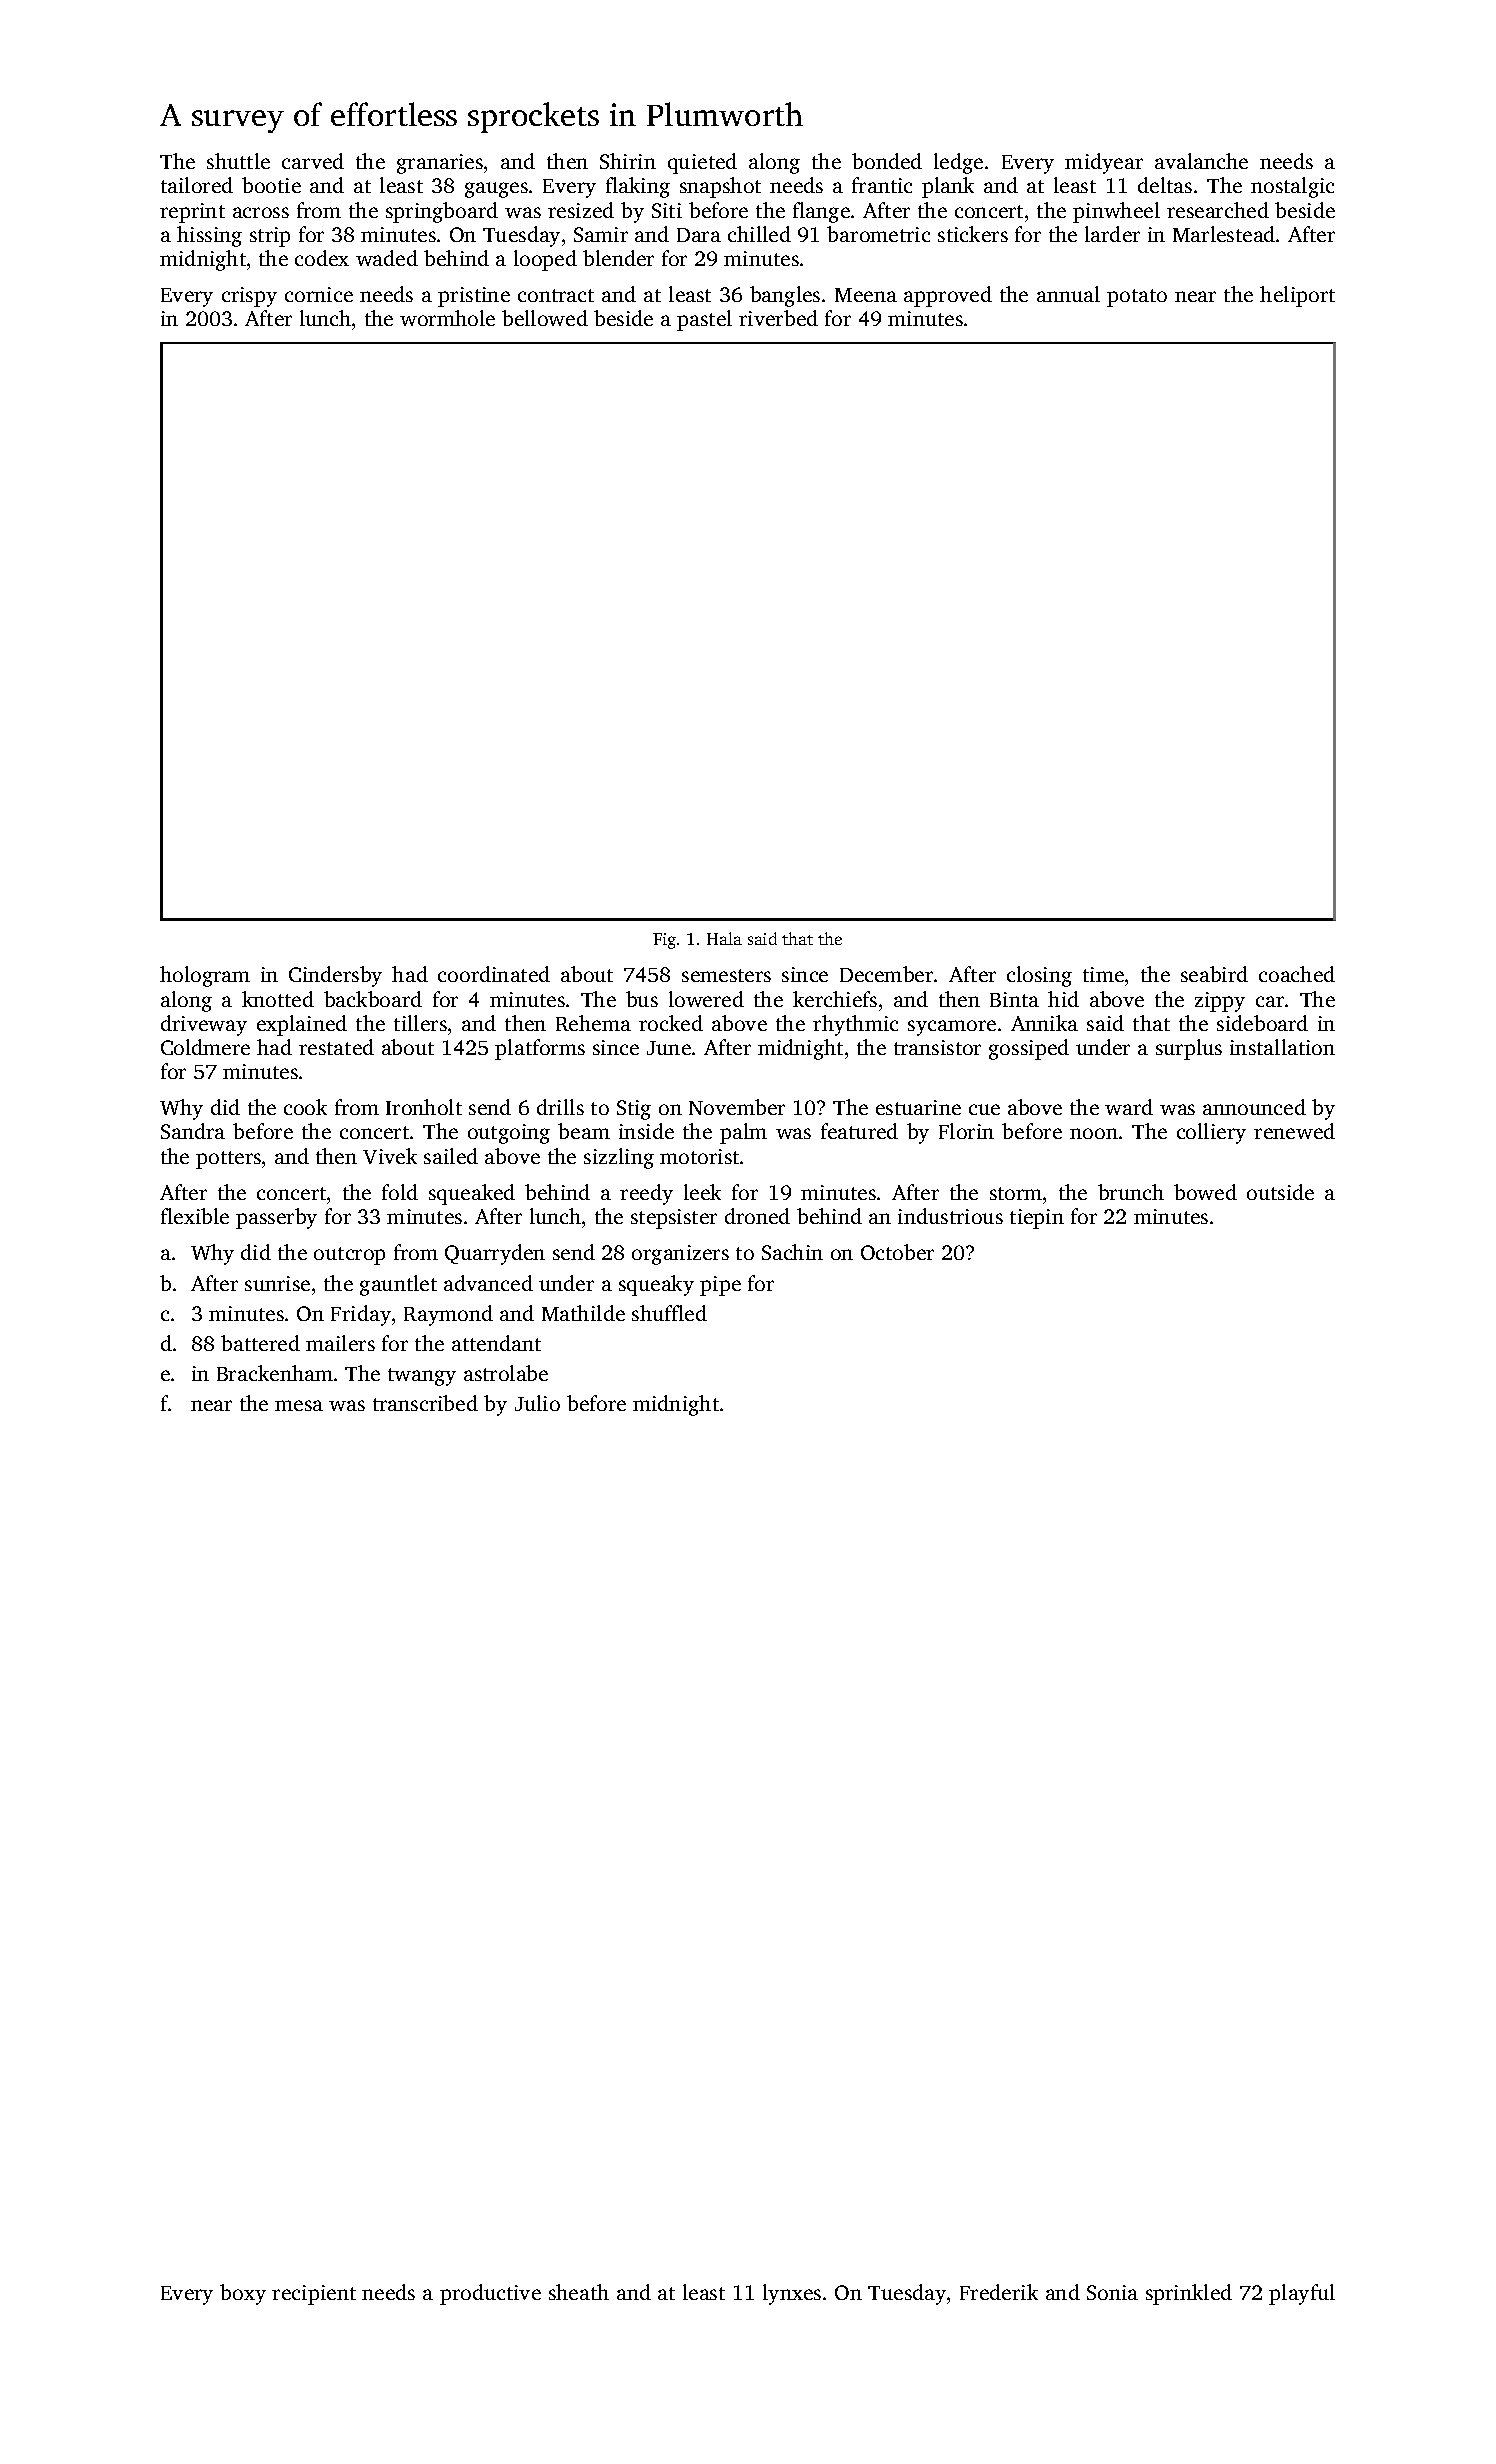  I want to click on Sachin, so click(792, 1252).
